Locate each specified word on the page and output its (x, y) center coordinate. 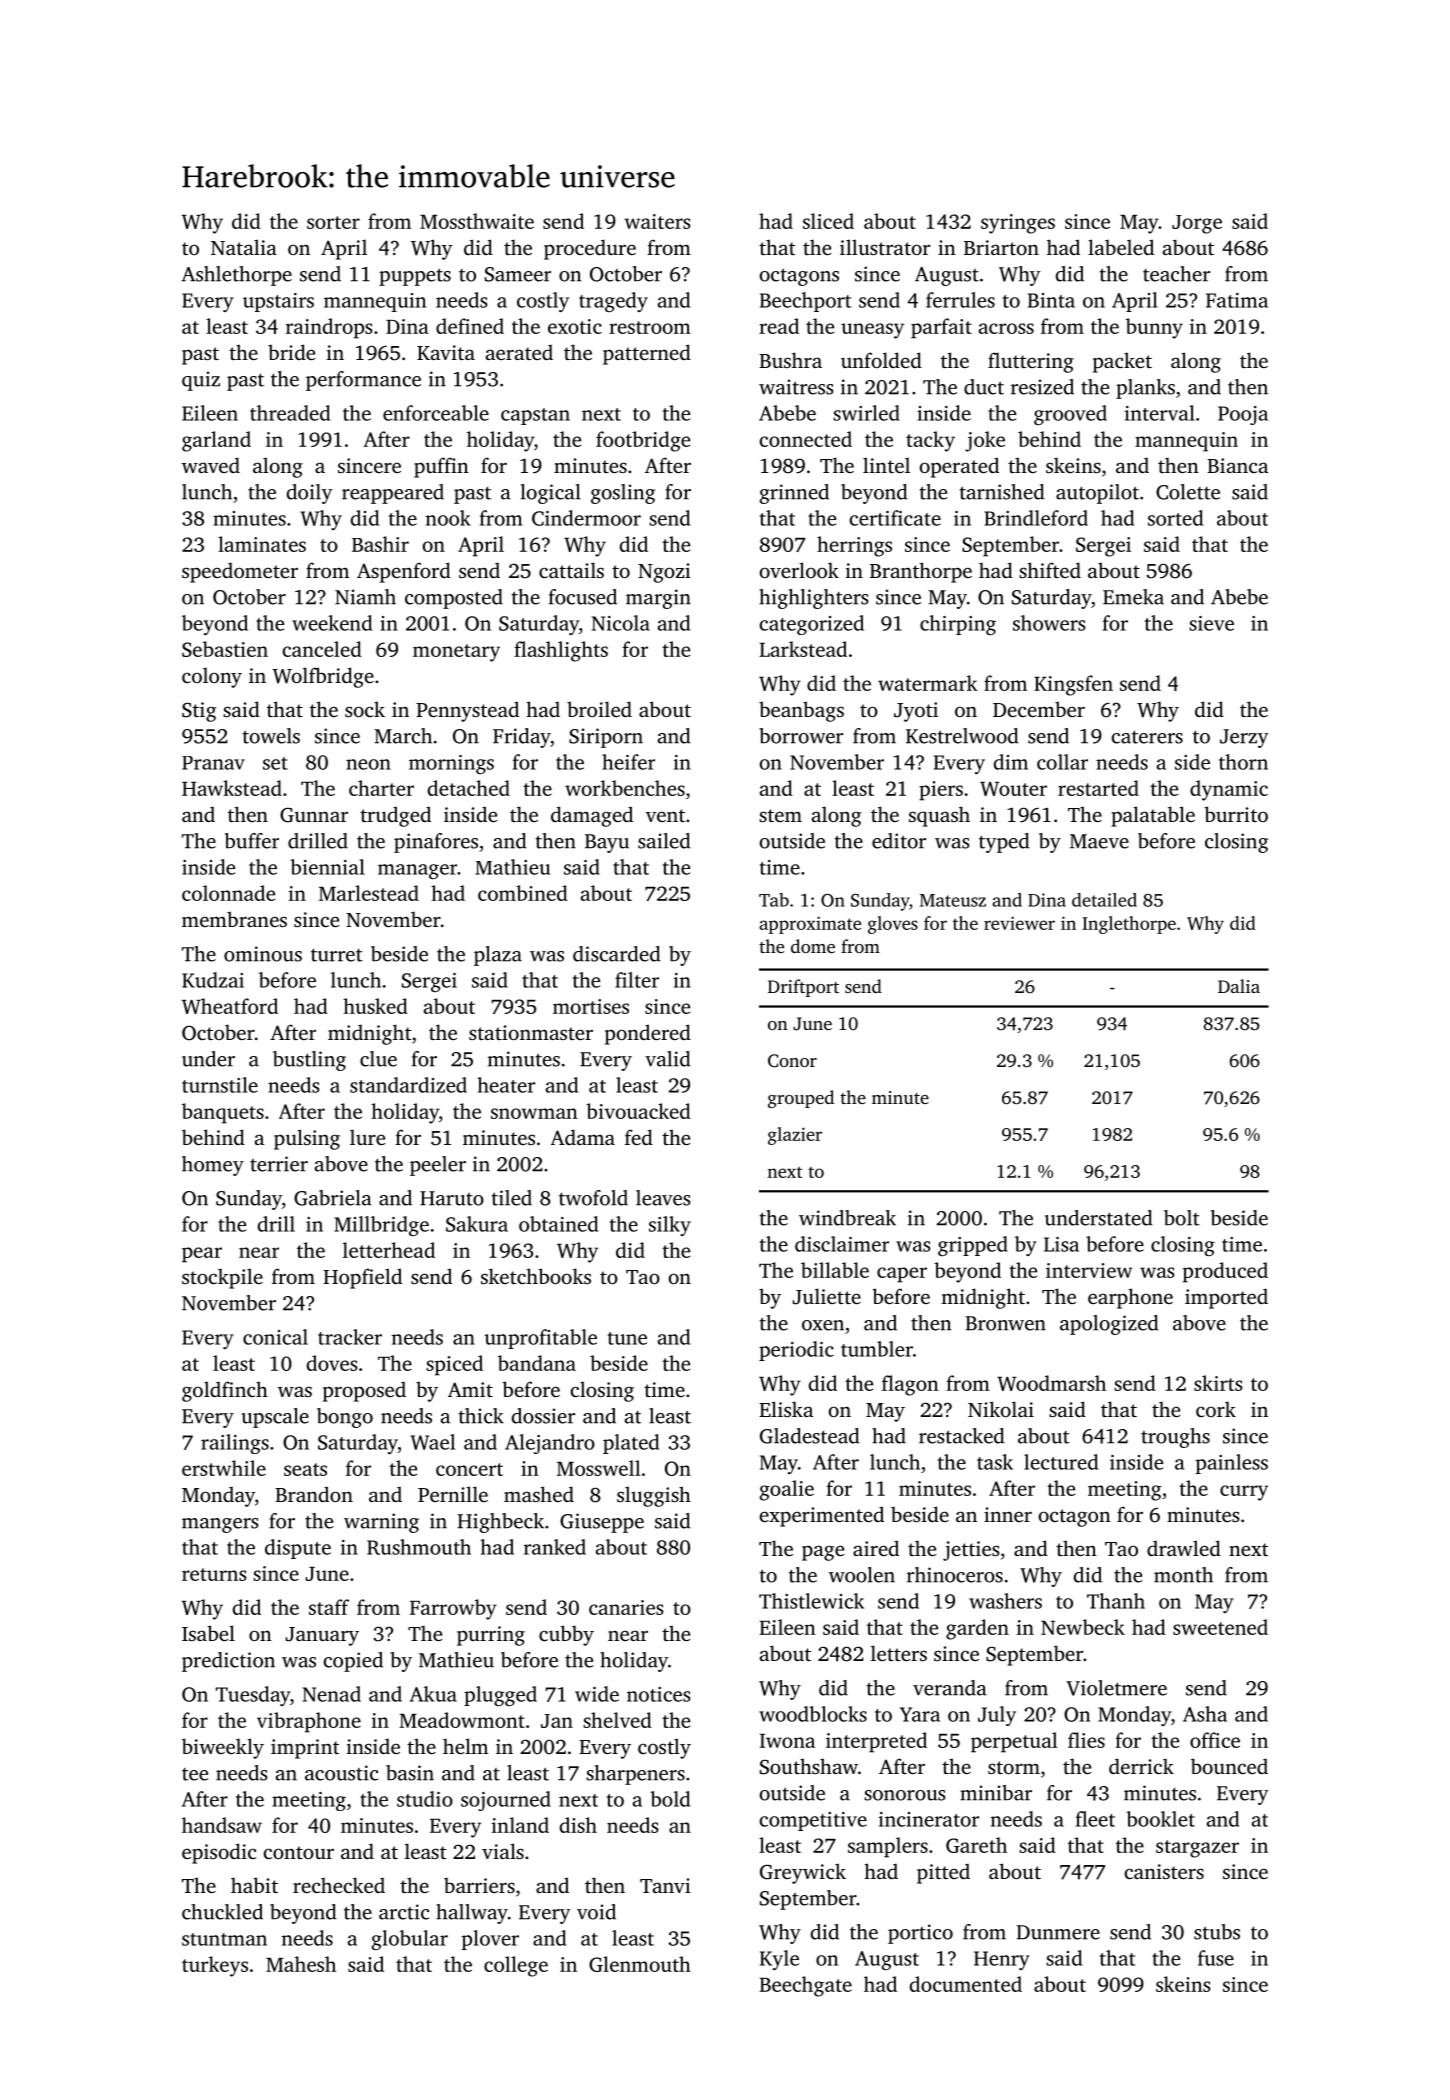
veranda (950, 1688)
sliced (828, 221)
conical (275, 1337)
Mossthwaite (477, 221)
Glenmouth (640, 1964)
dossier (543, 1416)
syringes (1018, 224)
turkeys (215, 1966)
